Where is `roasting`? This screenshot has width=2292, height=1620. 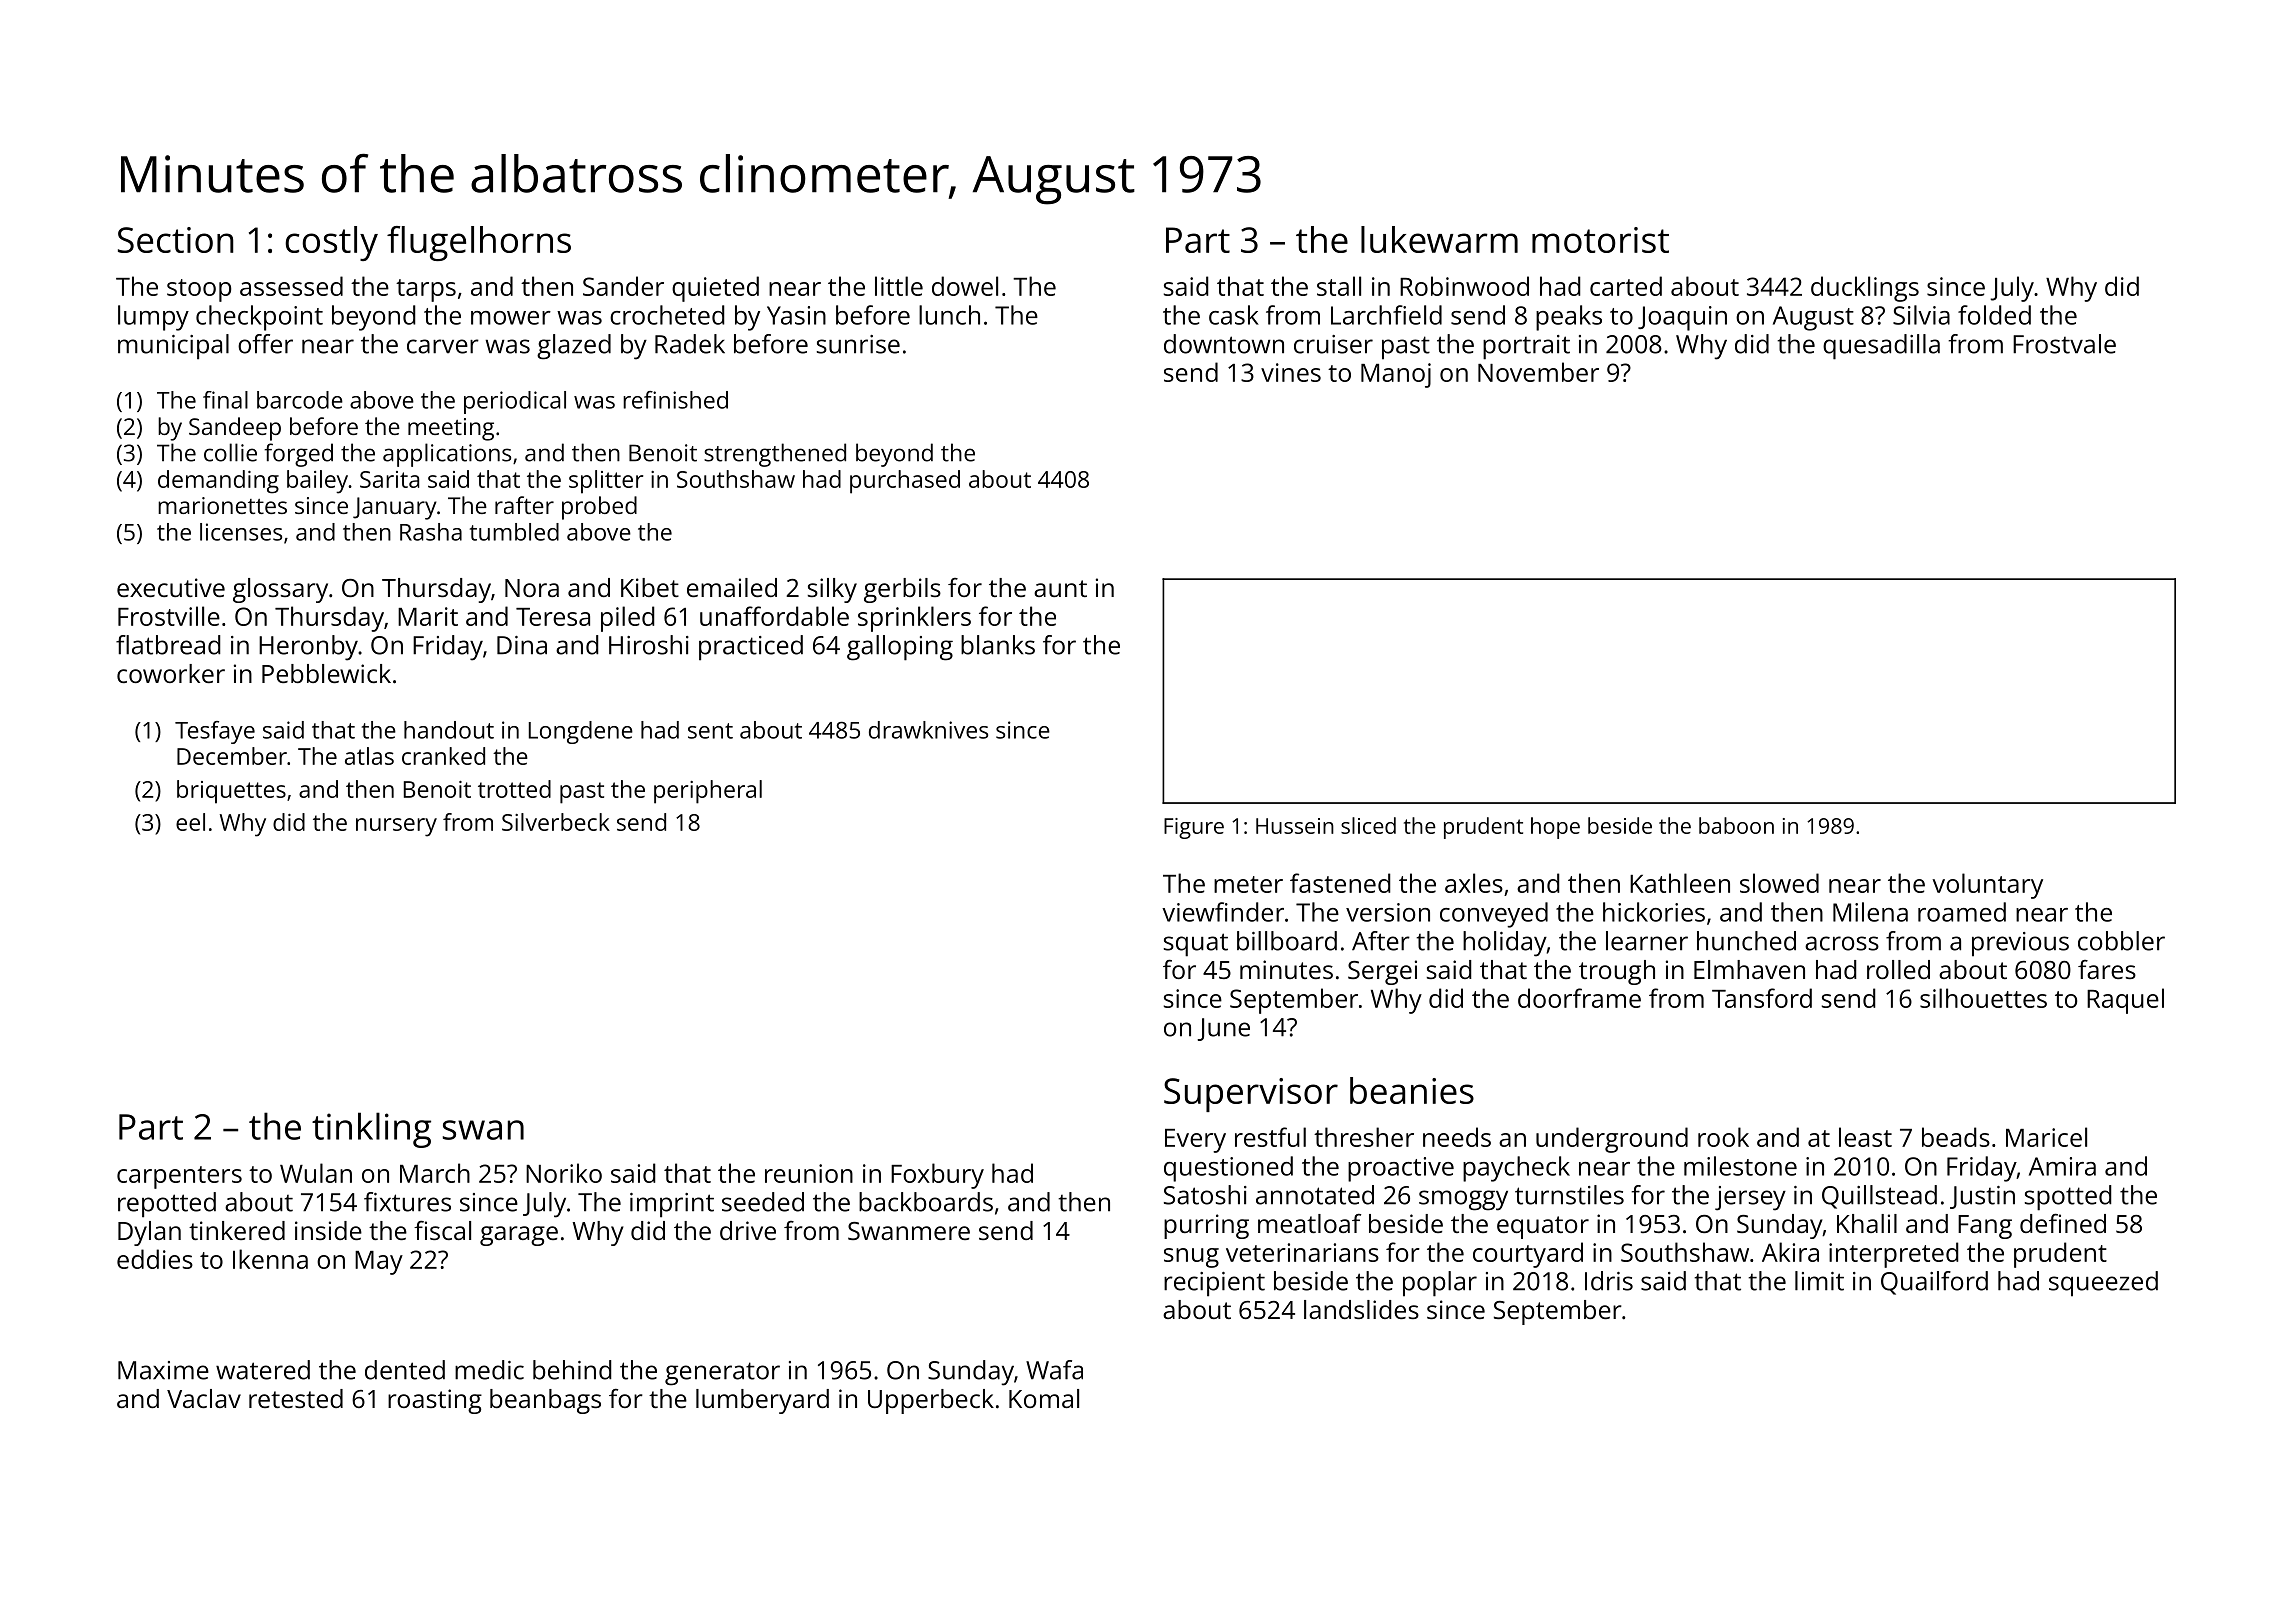 roasting is located at coordinates (435, 1401).
